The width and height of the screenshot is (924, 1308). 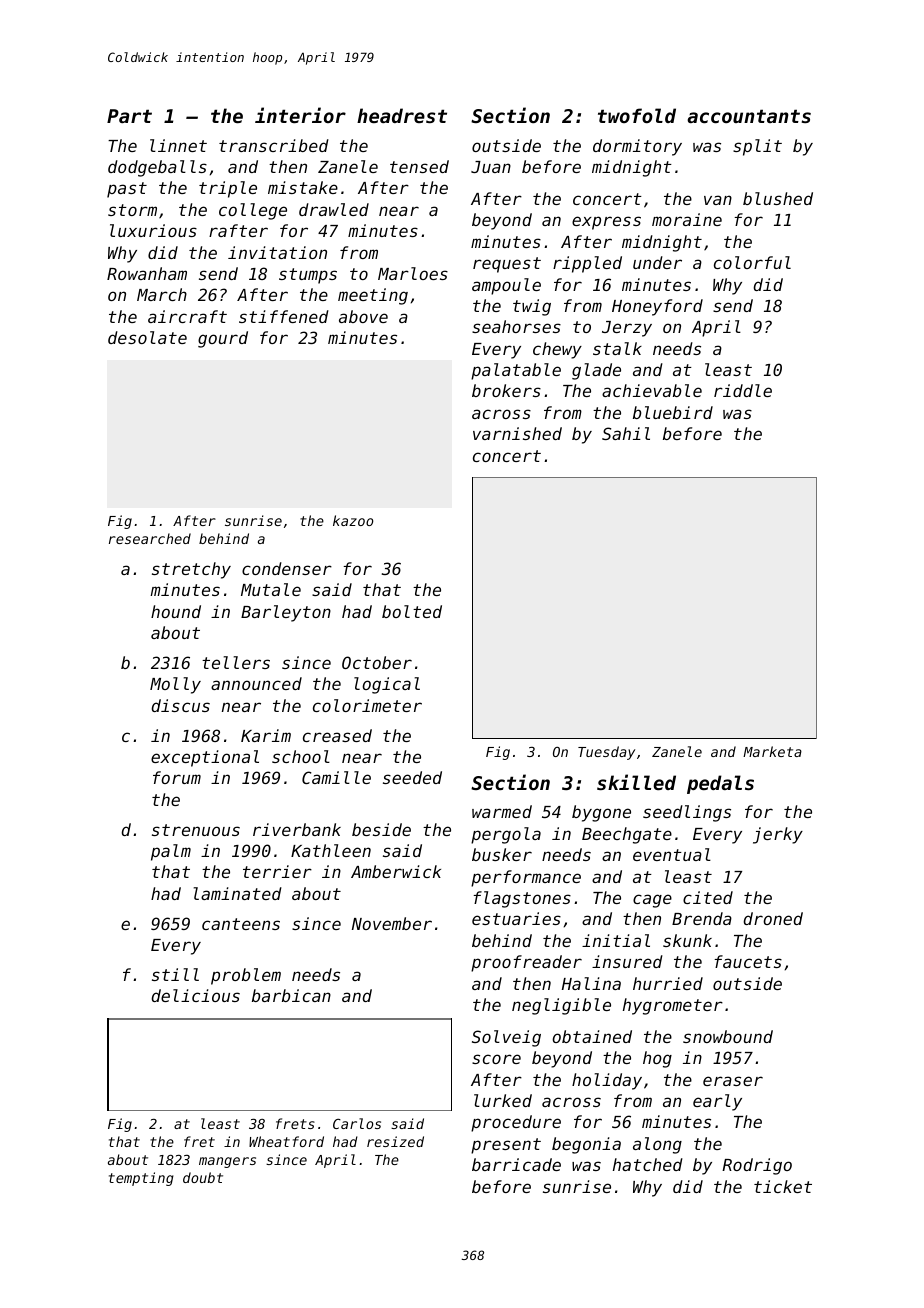 What do you see at coordinates (491, 167) in the screenshot?
I see `Juan` at bounding box center [491, 167].
